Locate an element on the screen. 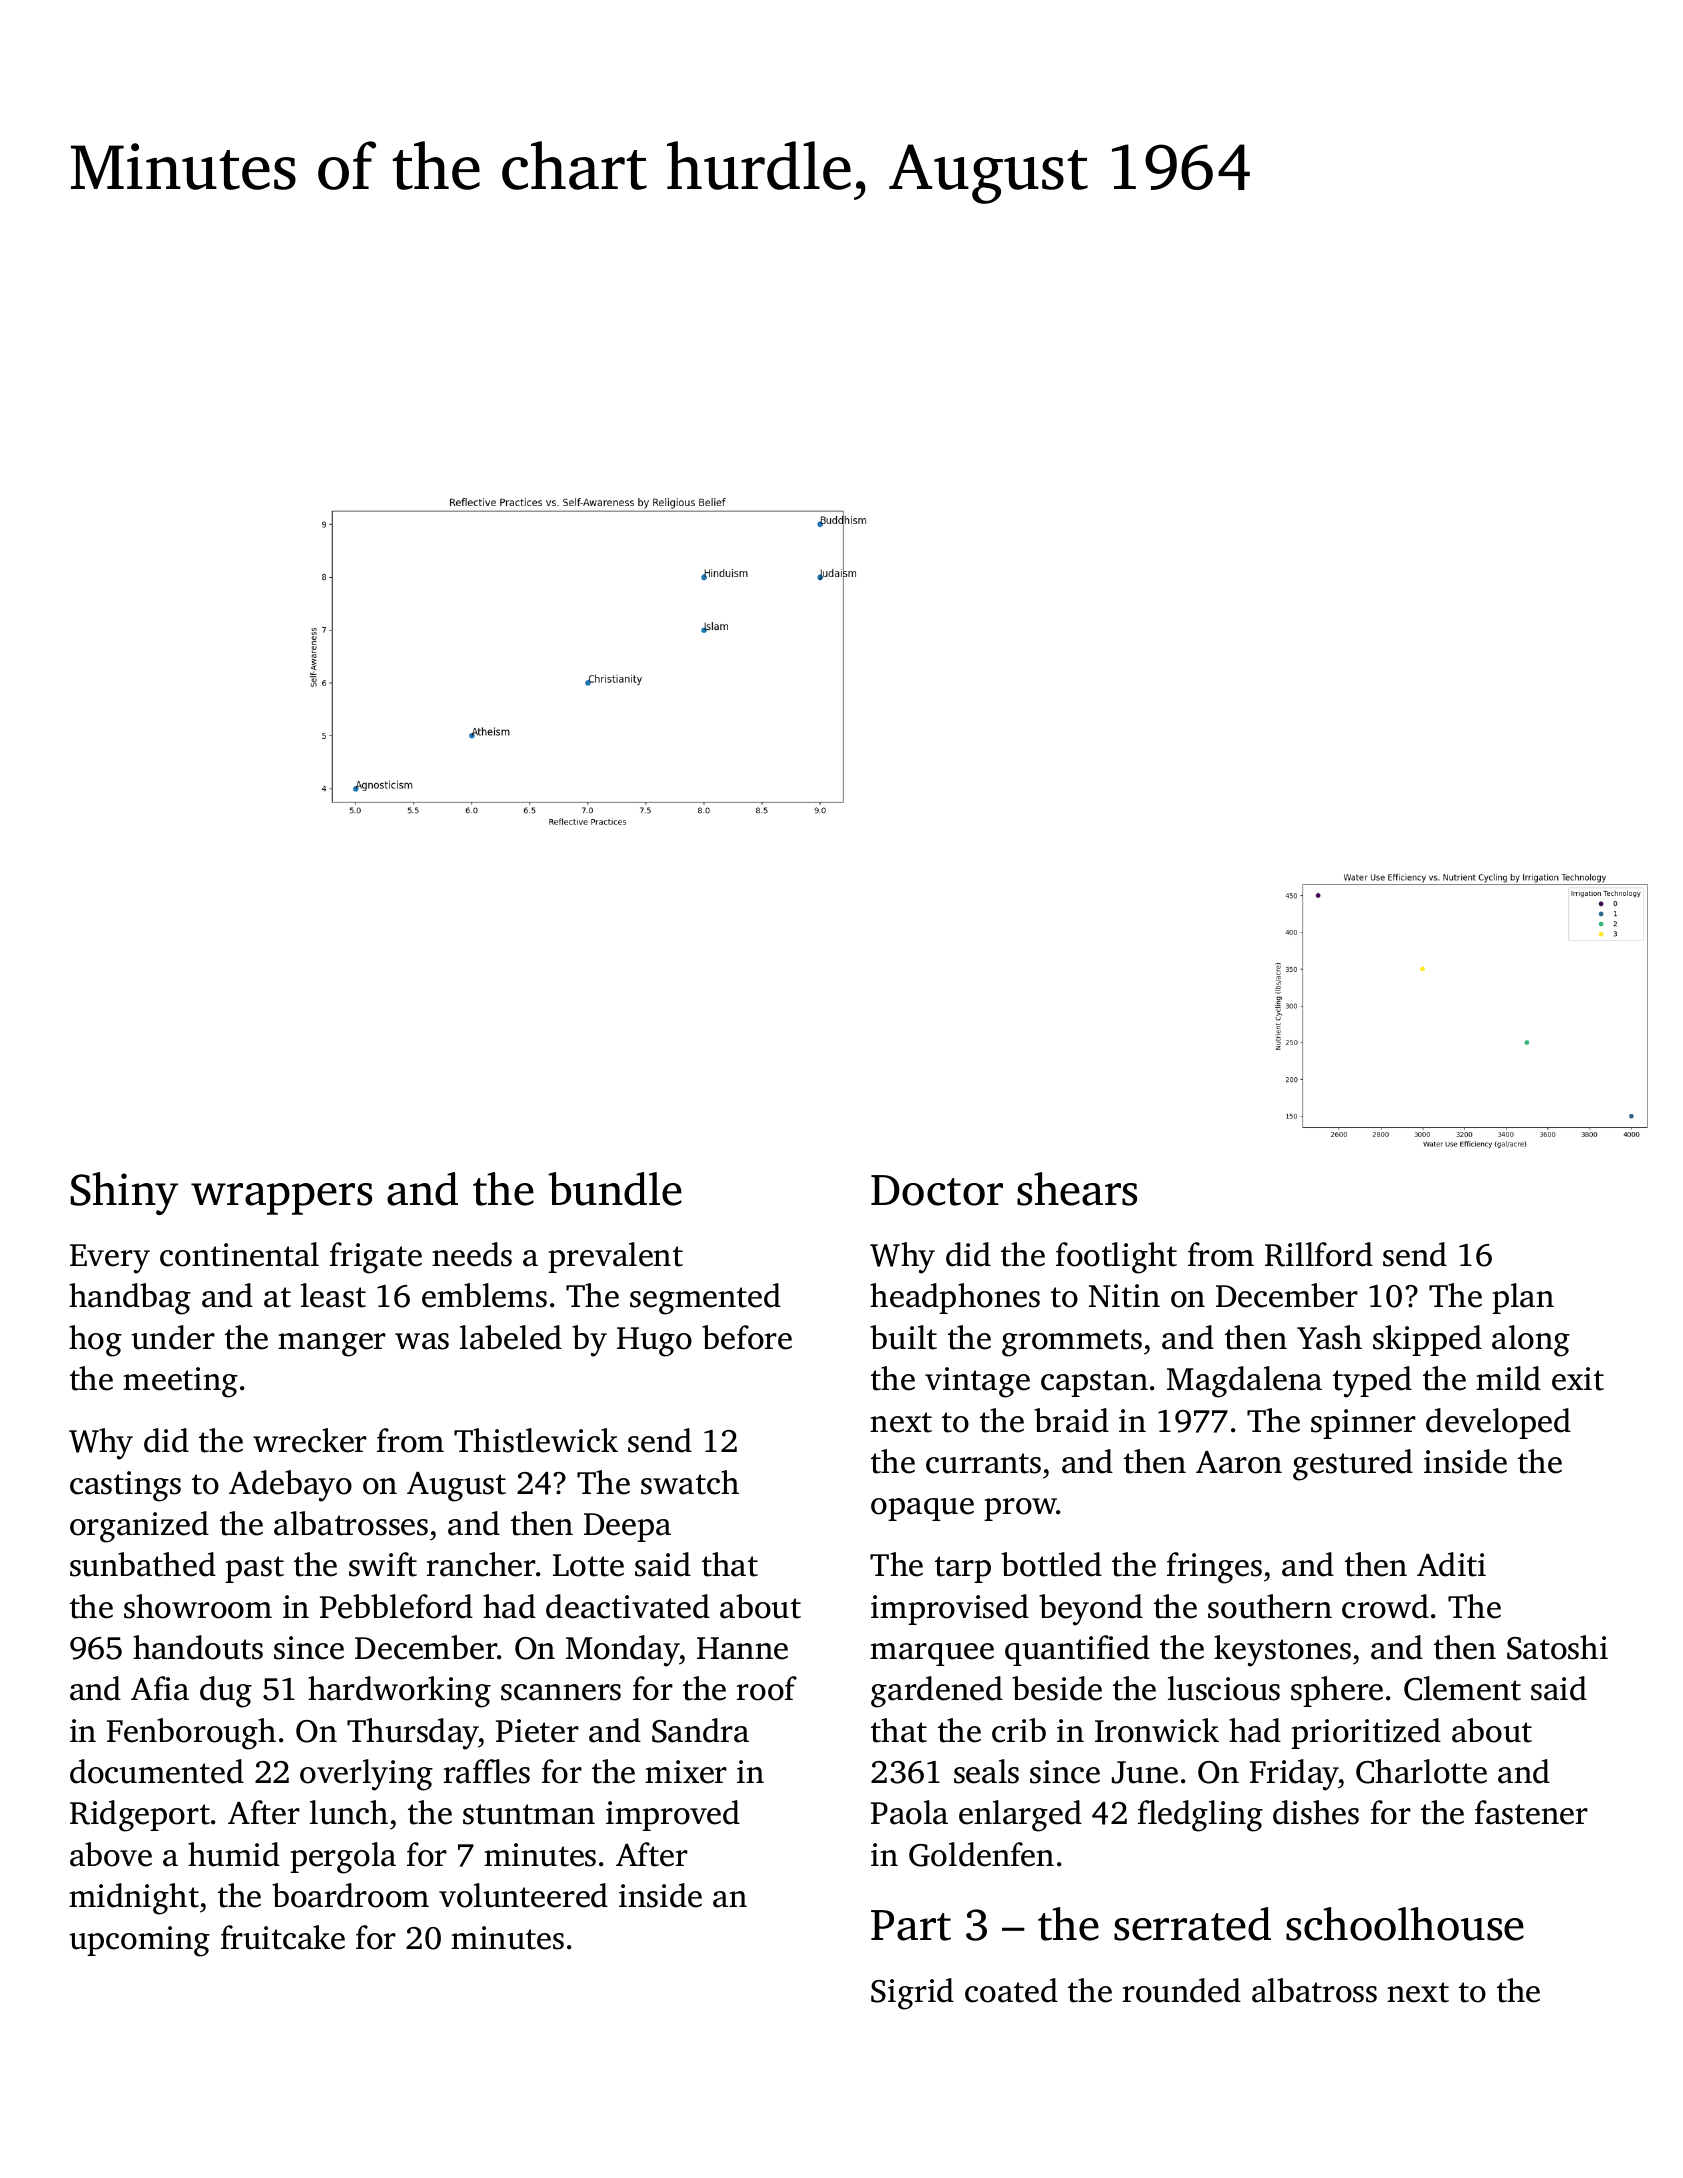  Rillford is located at coordinates (1319, 1254).
